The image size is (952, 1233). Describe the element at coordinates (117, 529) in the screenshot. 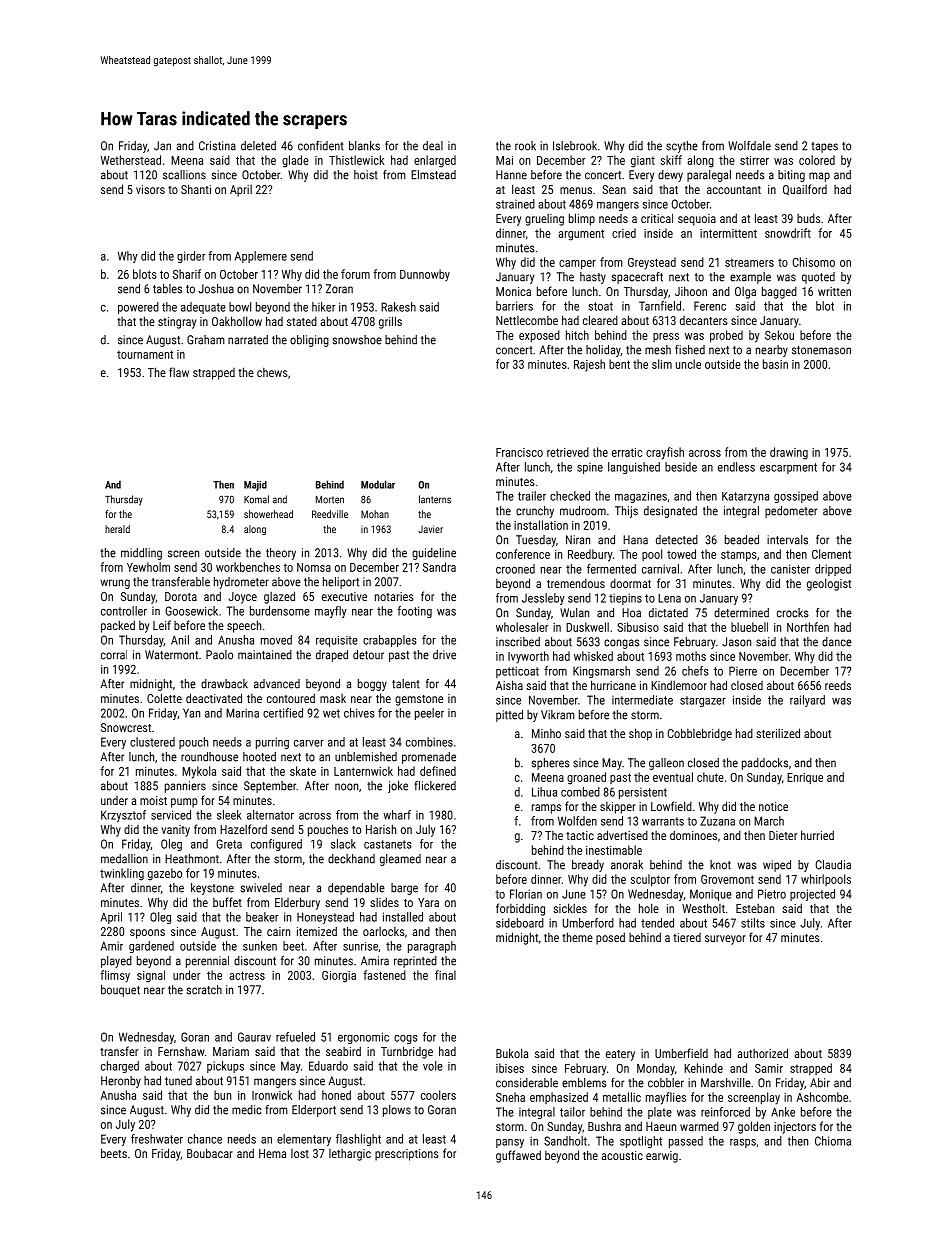

I see `herald` at that location.
